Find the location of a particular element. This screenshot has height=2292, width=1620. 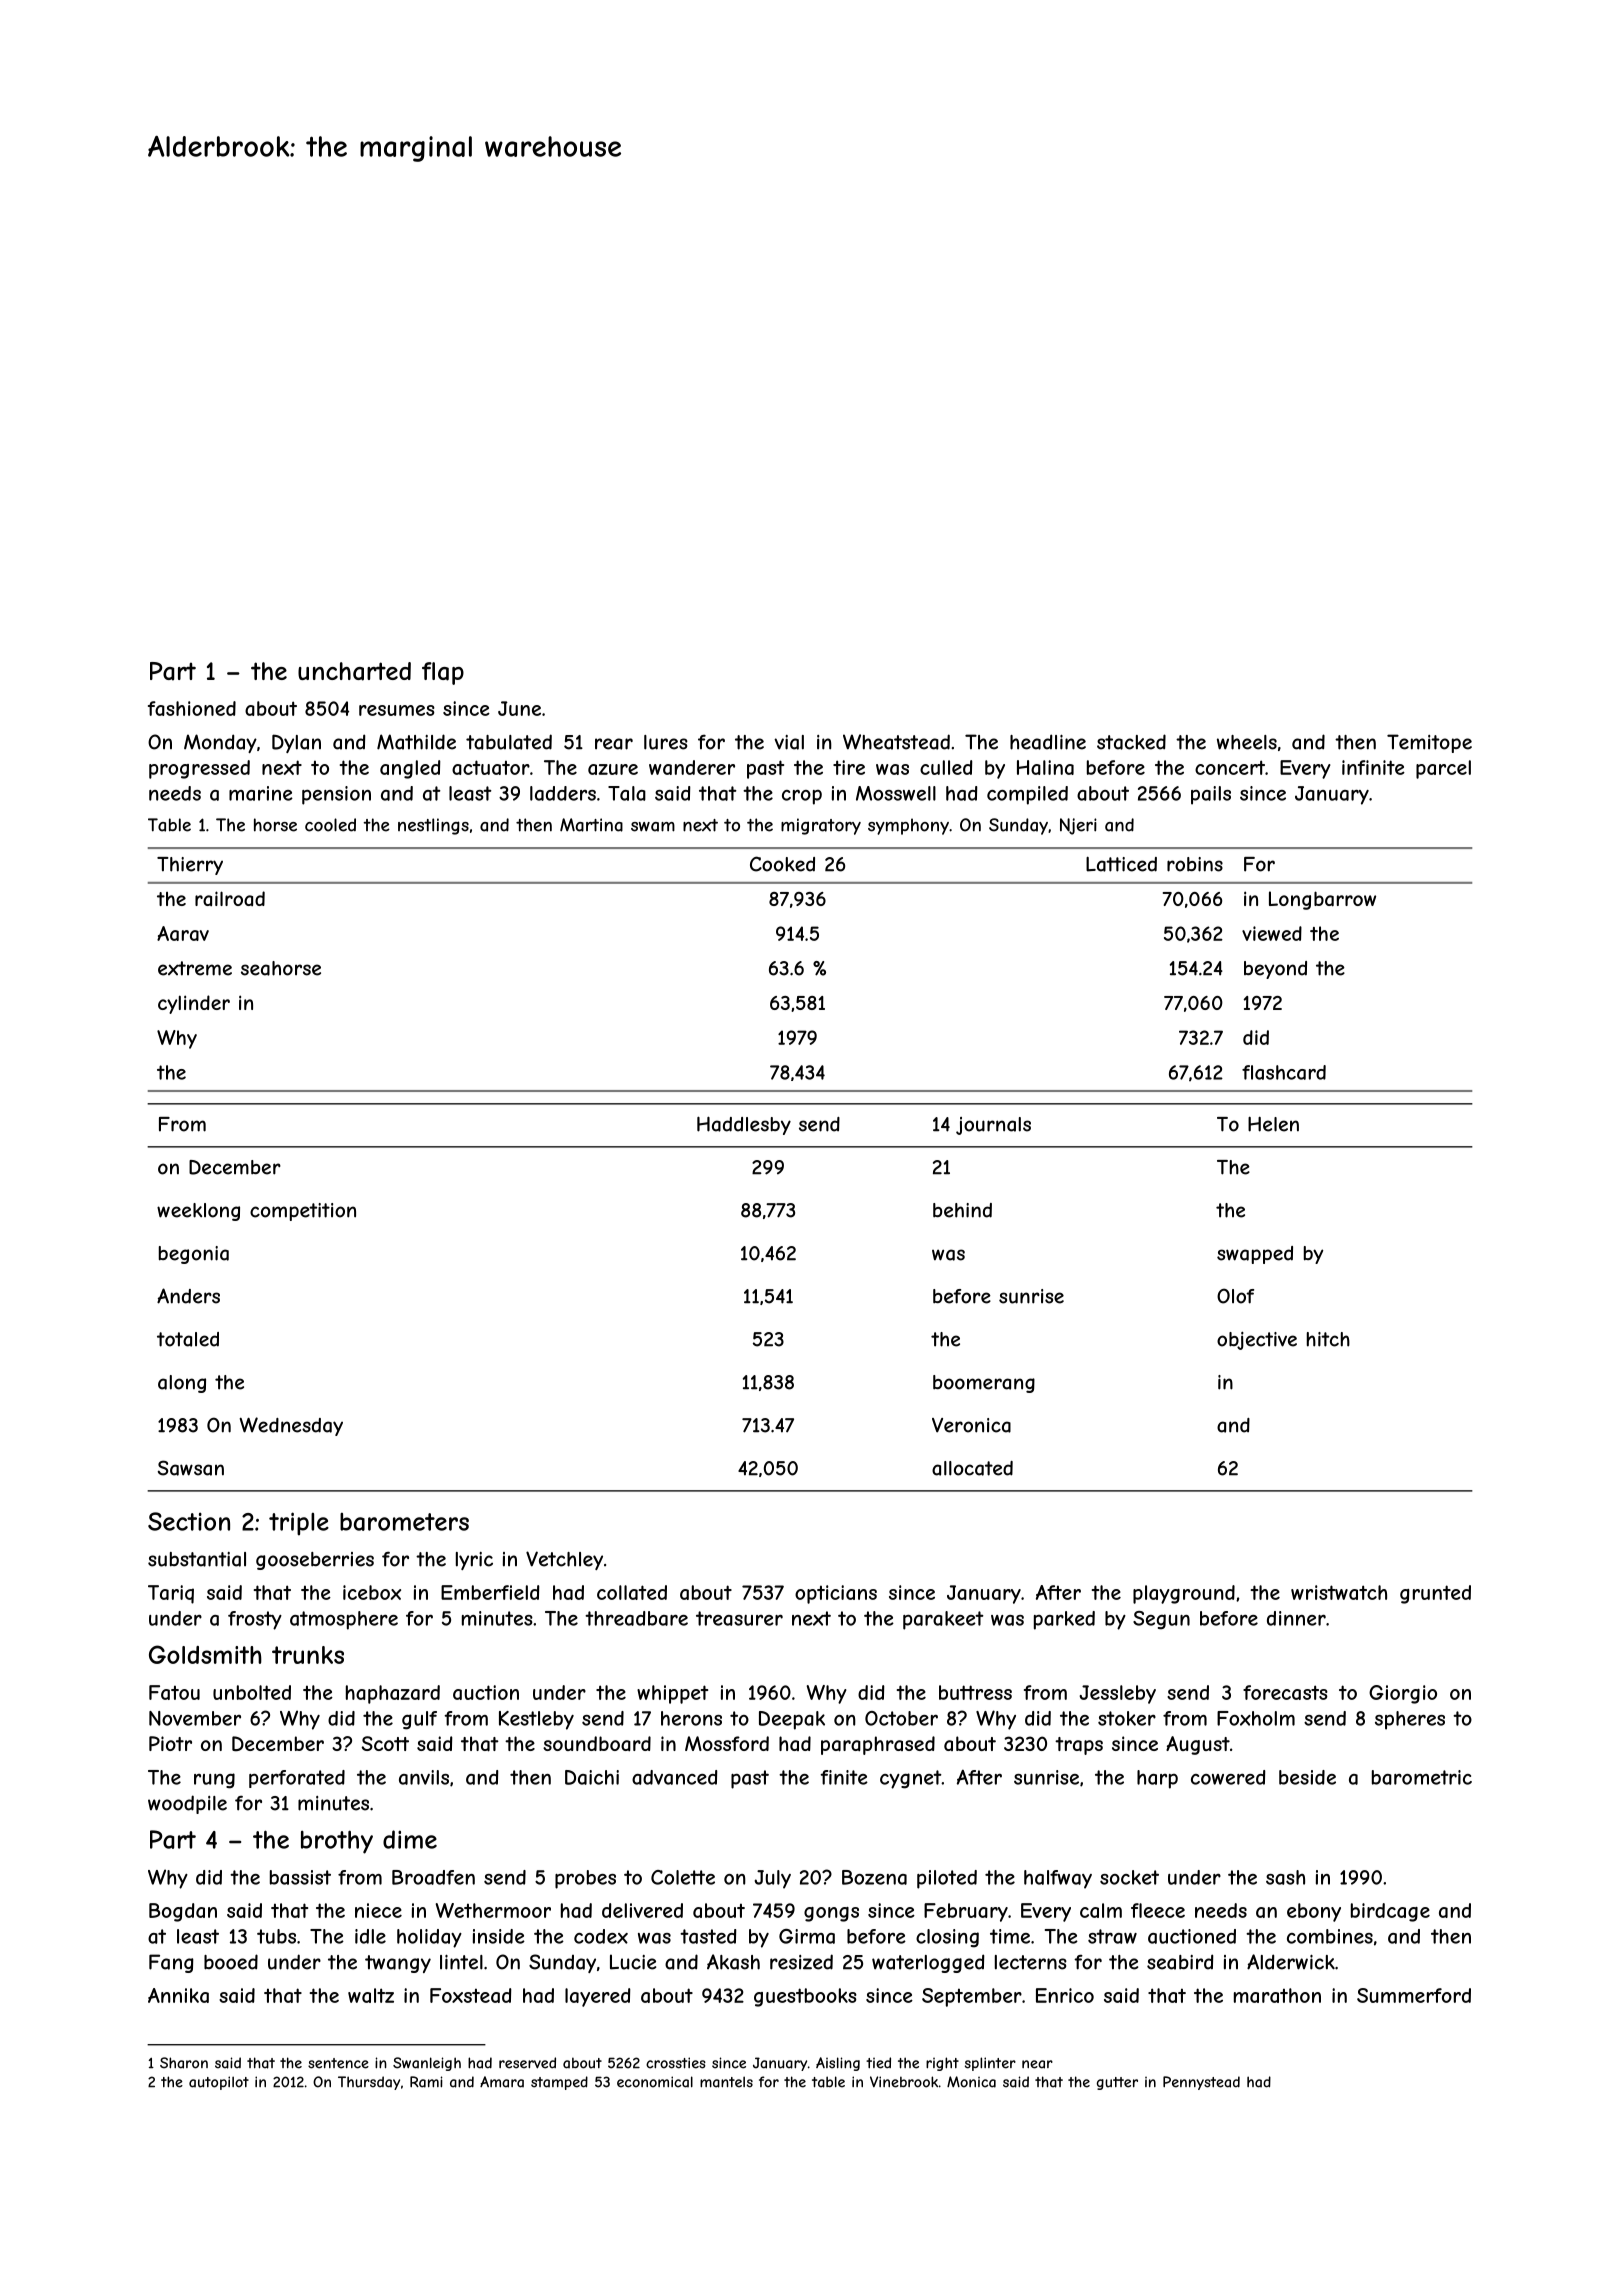

grunted is located at coordinates (1435, 1594).
